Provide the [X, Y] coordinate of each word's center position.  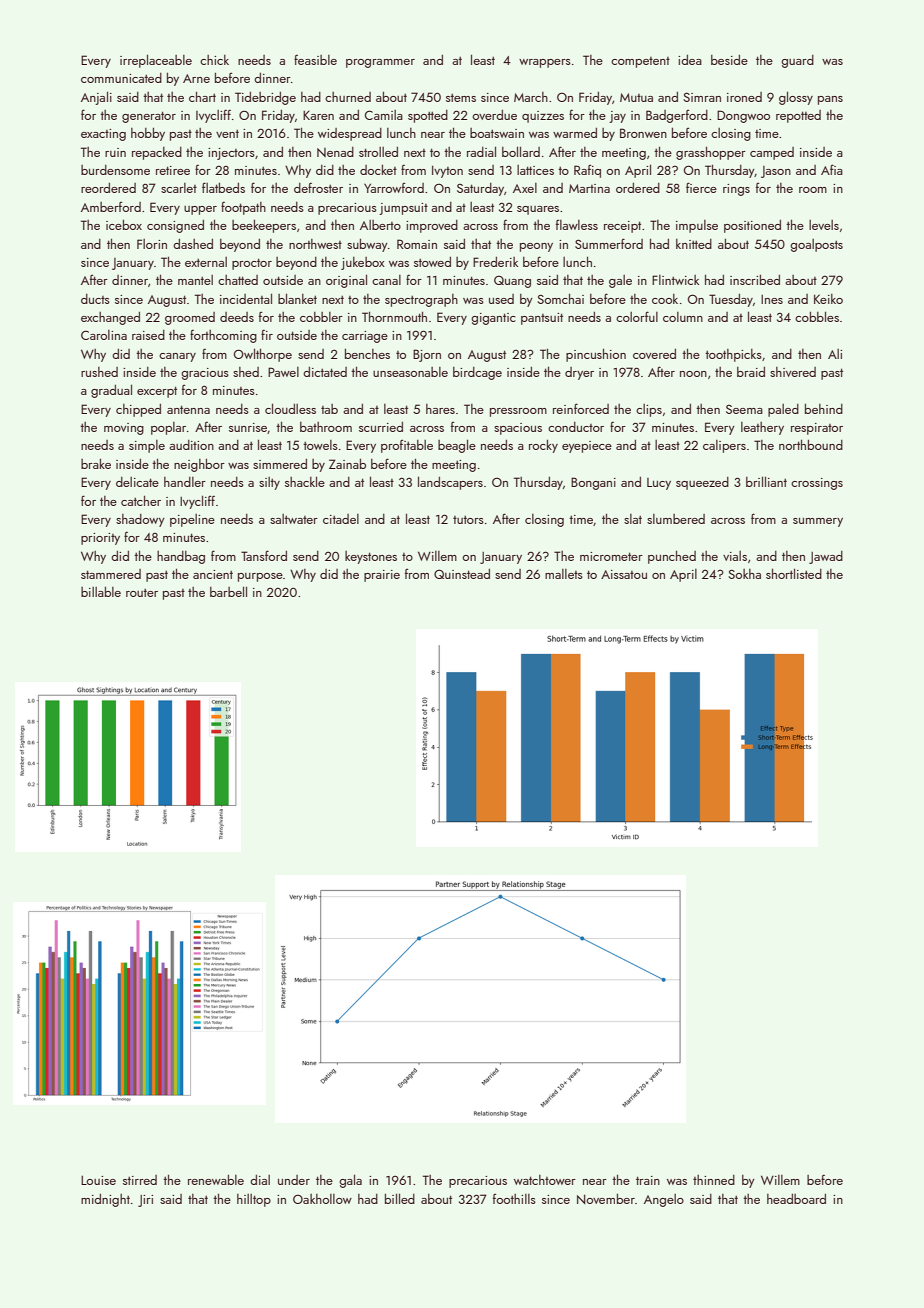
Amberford [111, 206]
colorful [637, 316]
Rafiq [587, 171]
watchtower [545, 1180]
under [294, 1180]
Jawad [826, 557]
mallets [564, 574]
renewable [216, 1180]
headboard [796, 1199]
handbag [181, 557]
